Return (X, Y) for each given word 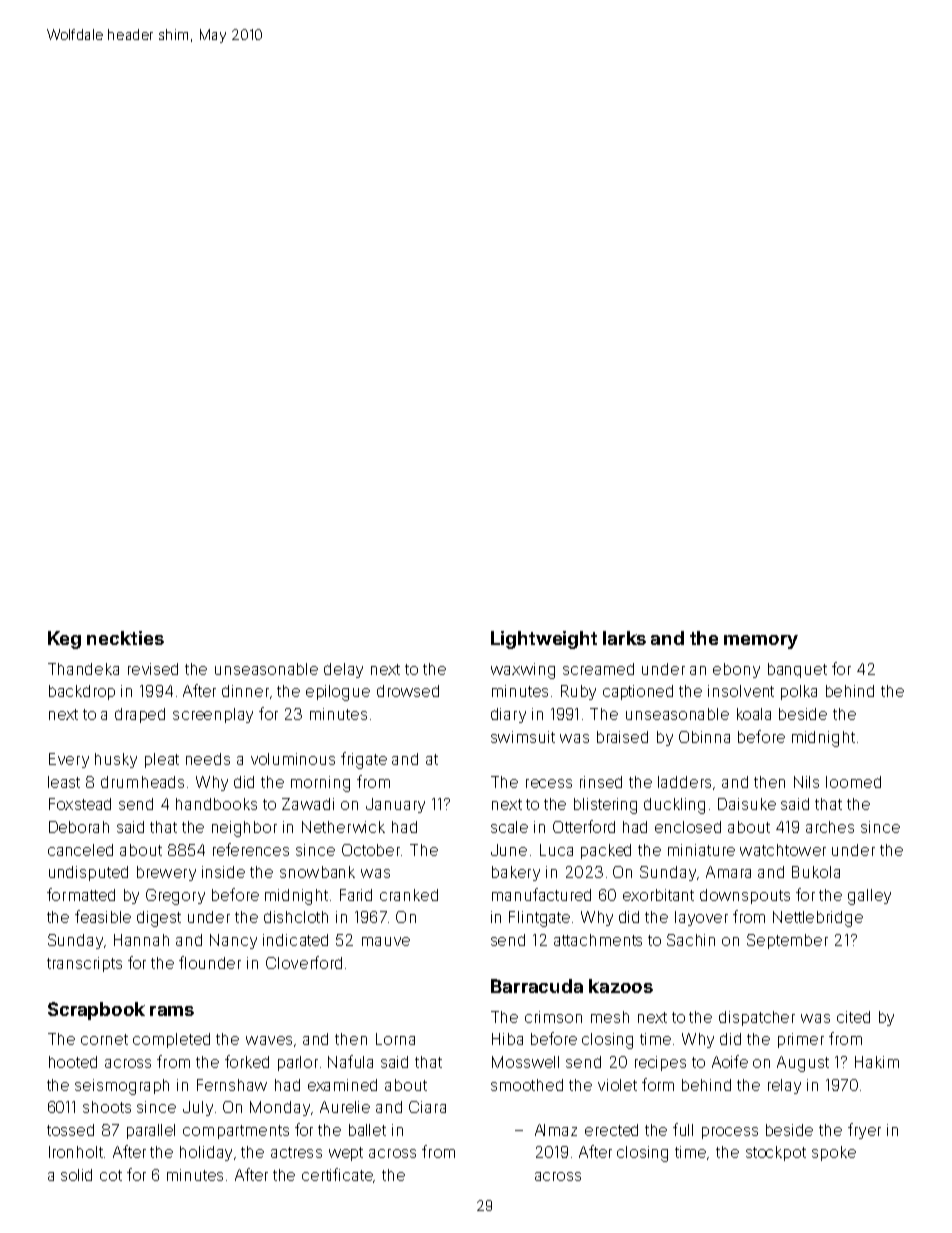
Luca (556, 850)
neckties (125, 638)
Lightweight (544, 640)
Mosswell (525, 1062)
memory (761, 642)
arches (830, 827)
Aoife (730, 1061)
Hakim (877, 1062)
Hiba (507, 1039)
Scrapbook (96, 1011)
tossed (70, 1130)
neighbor (244, 829)
